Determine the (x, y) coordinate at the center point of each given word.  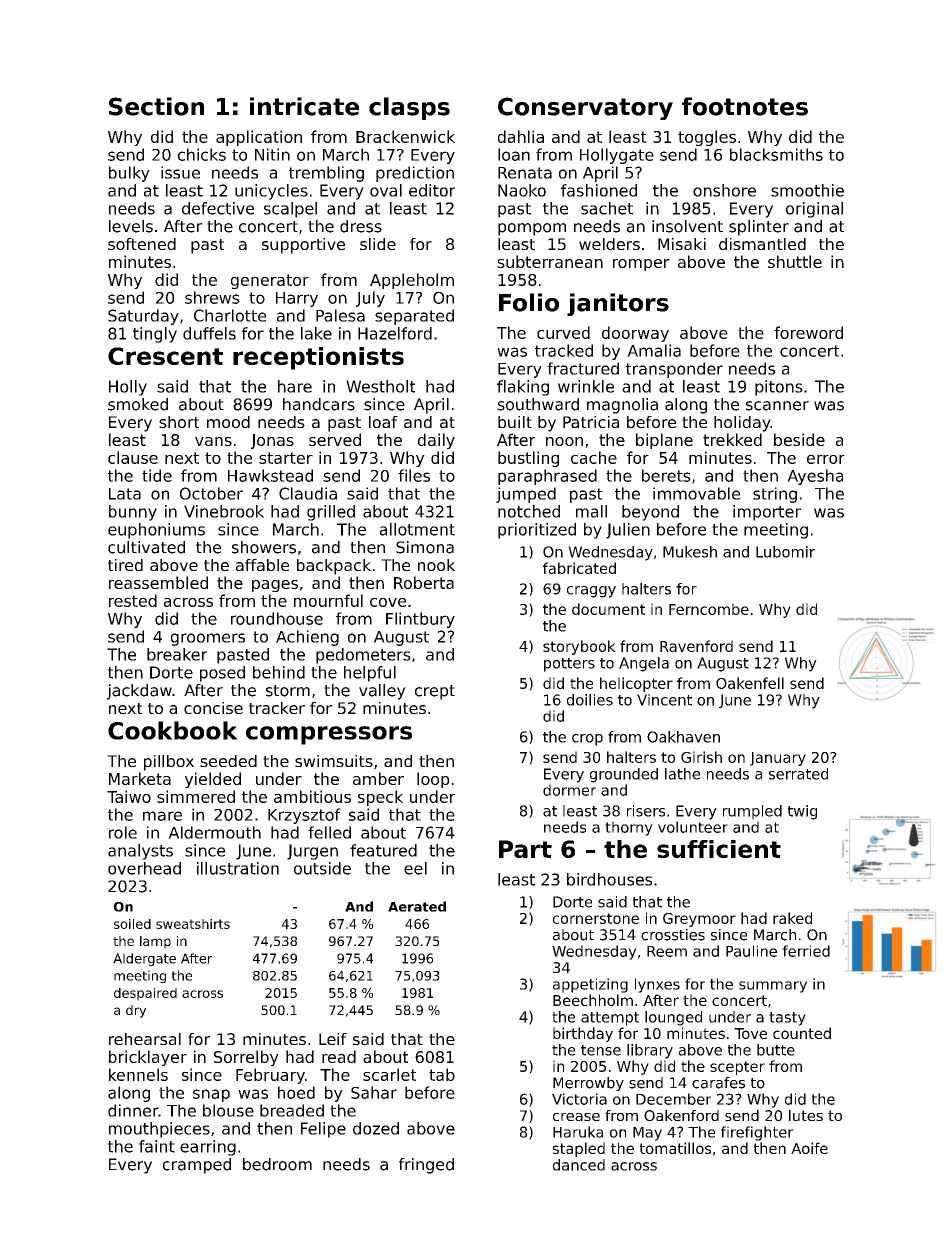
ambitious (312, 796)
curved (563, 332)
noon (564, 441)
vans (213, 441)
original (814, 210)
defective (218, 208)
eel (415, 868)
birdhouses (609, 879)
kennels (138, 1074)
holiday (742, 424)
